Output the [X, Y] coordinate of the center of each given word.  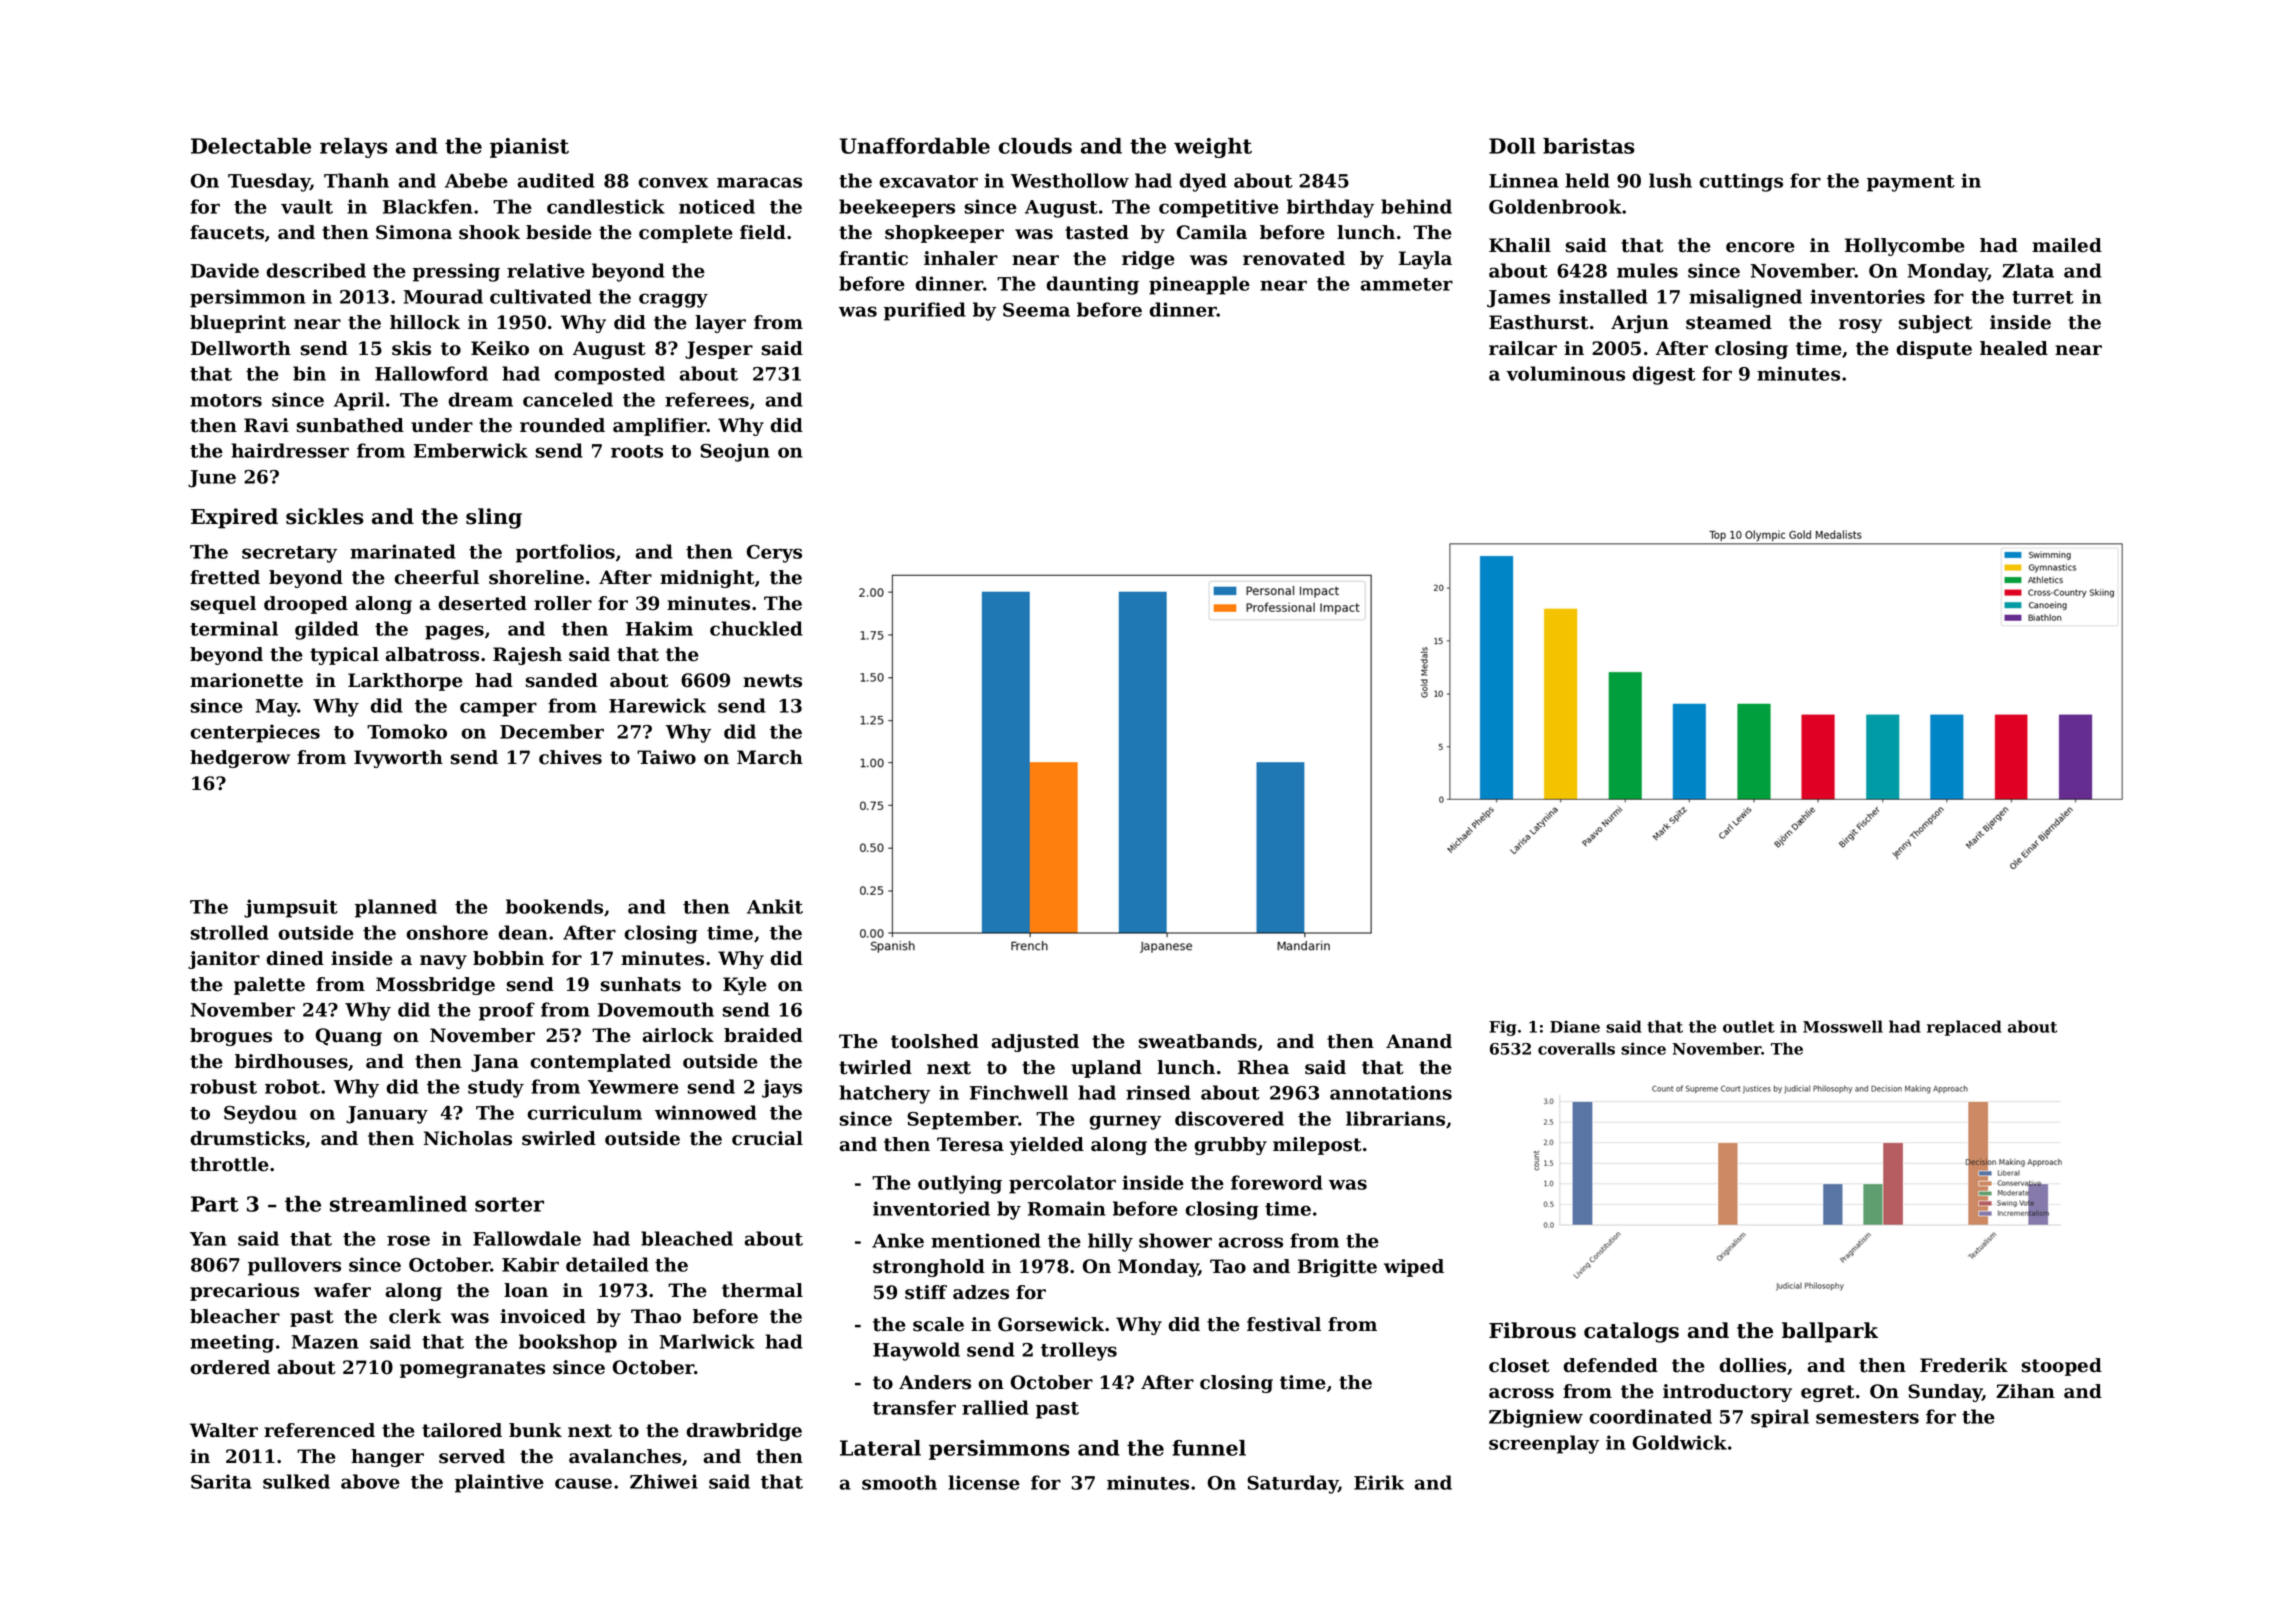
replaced [1964, 1028]
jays [782, 1088]
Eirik [1379, 1482]
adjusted [1035, 1043]
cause [583, 1483]
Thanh [356, 180]
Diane [1575, 1026]
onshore [447, 932]
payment [1911, 183]
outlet [1749, 1026]
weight [1213, 148]
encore [1760, 247]
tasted [1097, 232]
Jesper [719, 350]
